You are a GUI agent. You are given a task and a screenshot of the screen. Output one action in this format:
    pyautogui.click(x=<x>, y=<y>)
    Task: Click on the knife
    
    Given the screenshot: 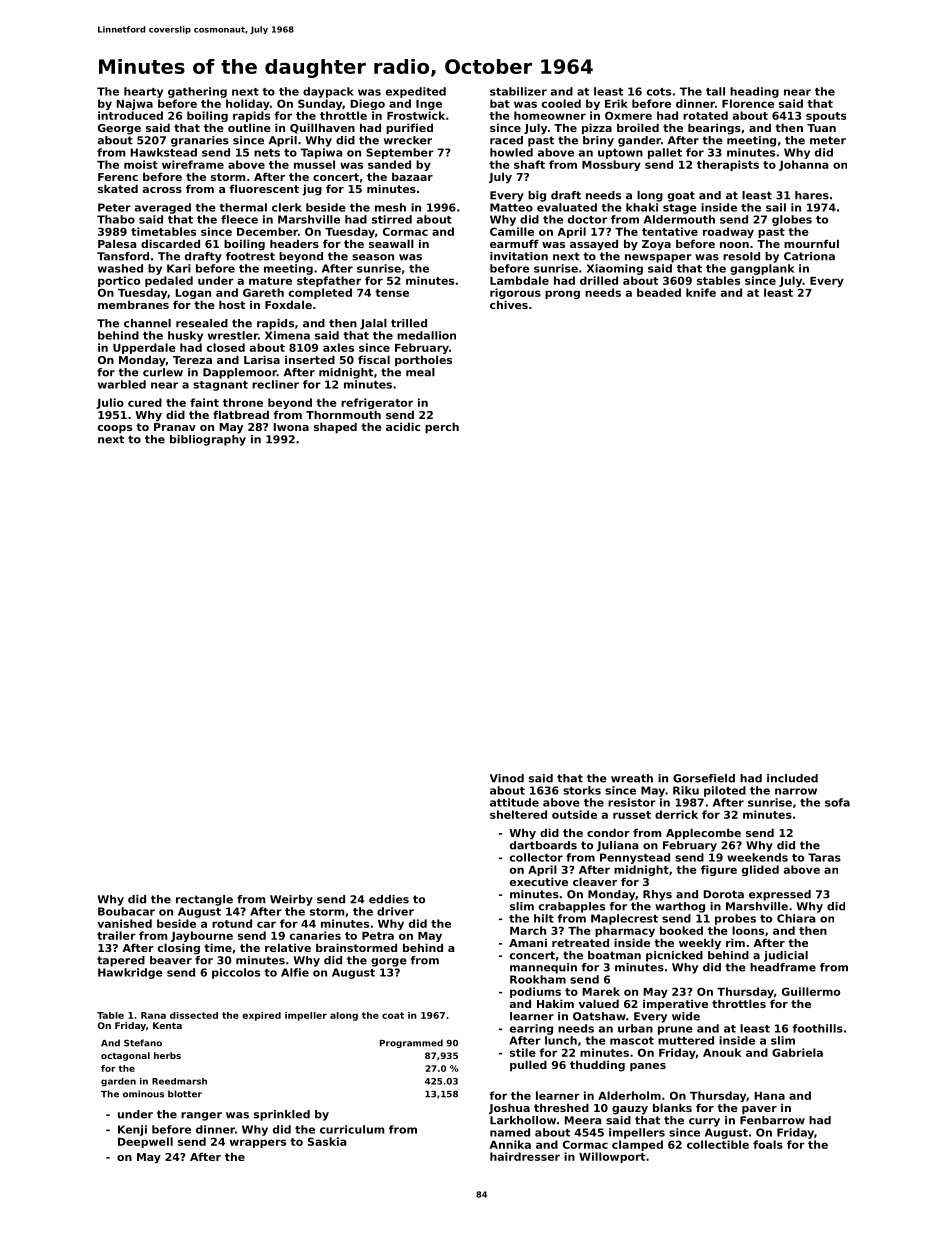 What is the action you would take?
    pyautogui.click(x=701, y=292)
